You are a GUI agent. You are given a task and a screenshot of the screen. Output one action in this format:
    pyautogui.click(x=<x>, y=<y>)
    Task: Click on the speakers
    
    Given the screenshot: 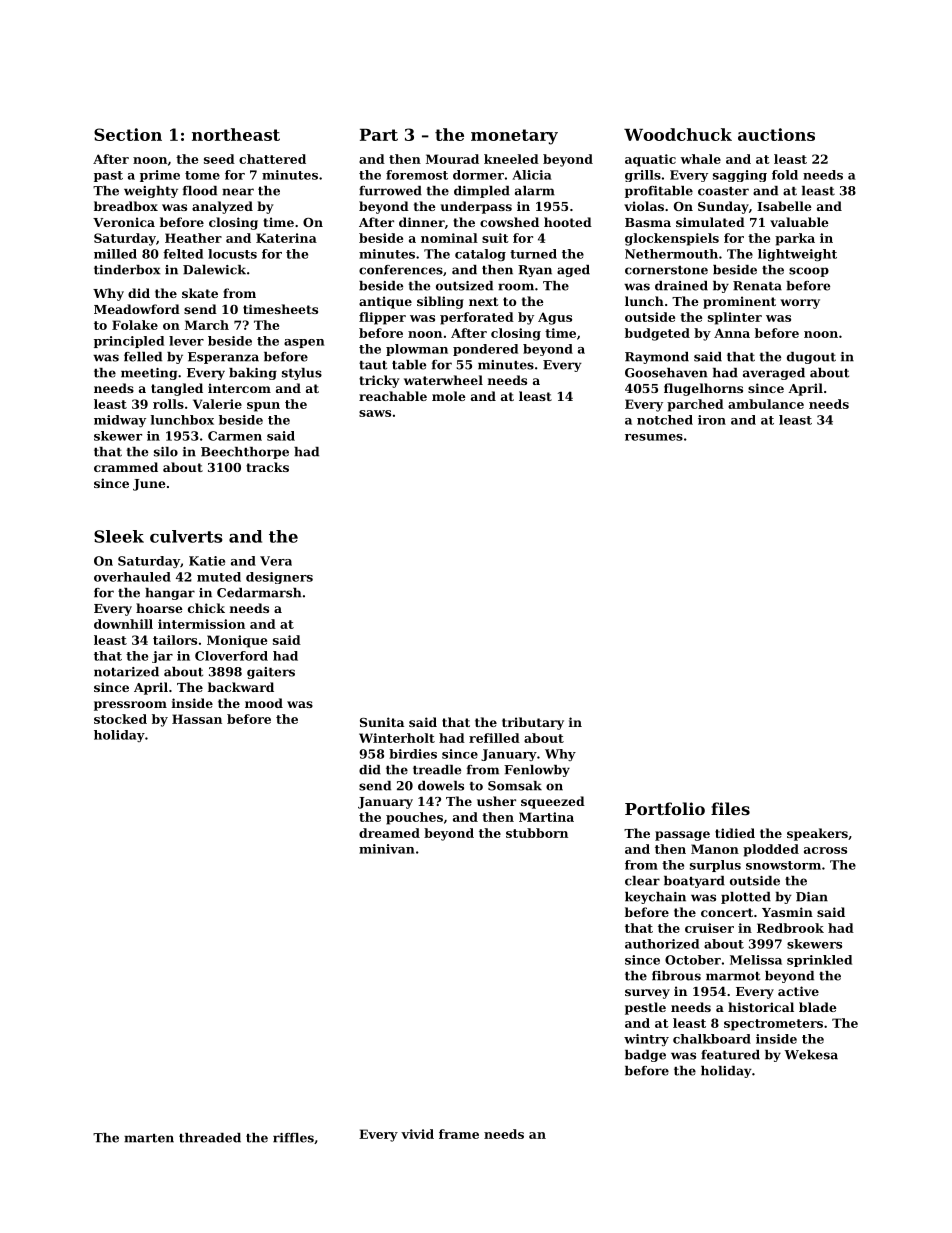 What is the action you would take?
    pyautogui.click(x=817, y=834)
